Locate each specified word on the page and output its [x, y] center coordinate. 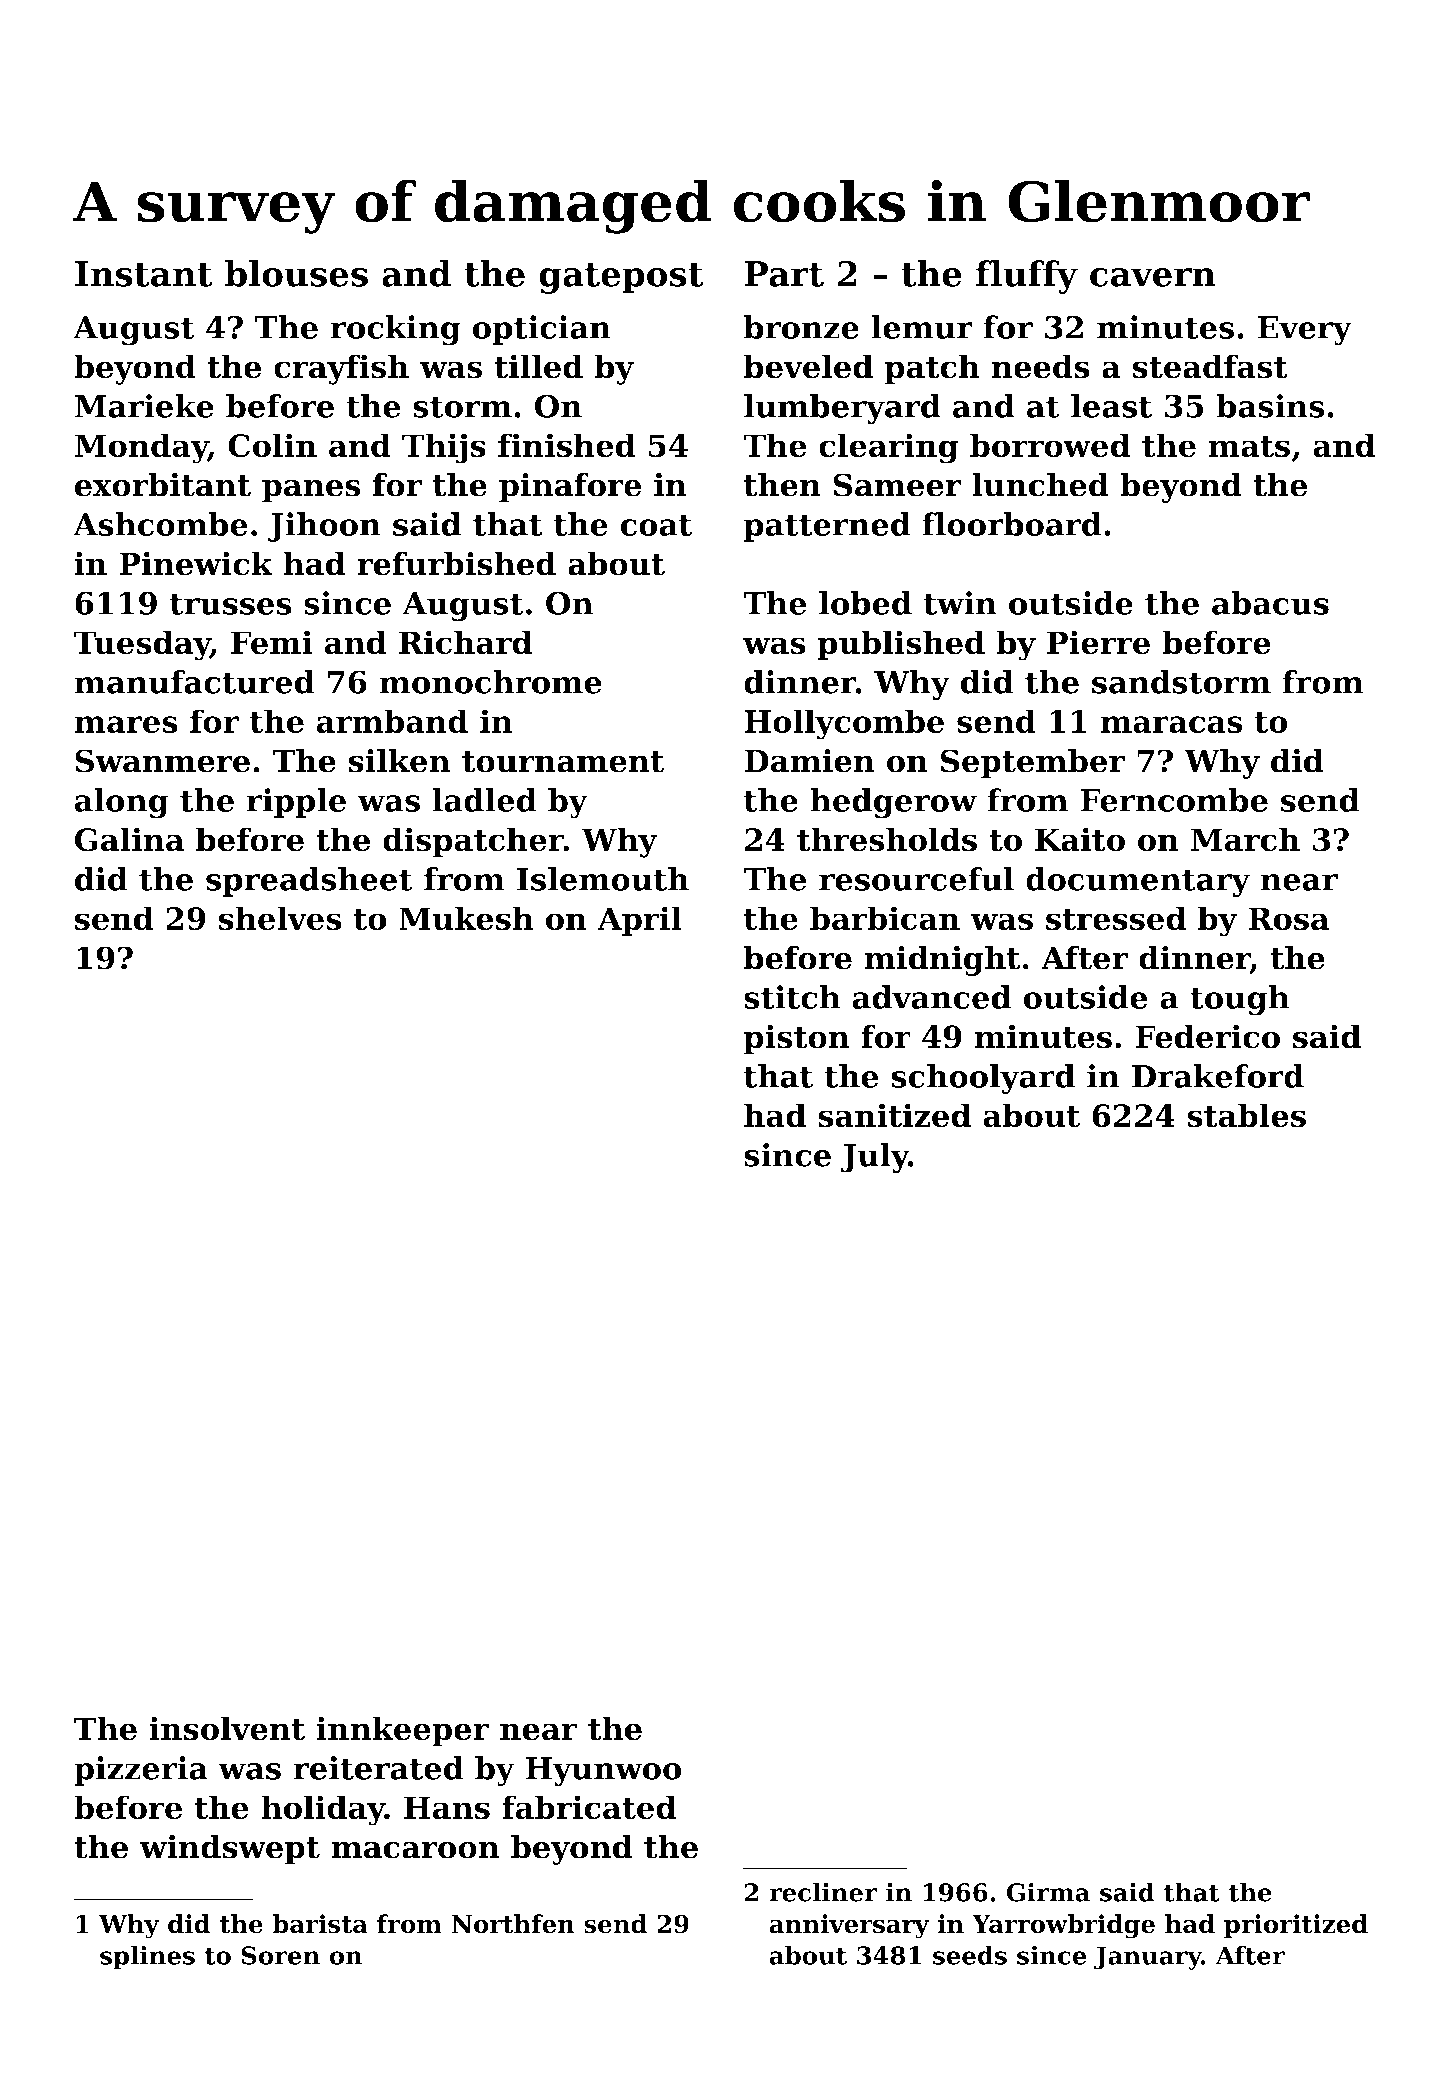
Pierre [1098, 642]
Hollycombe [844, 724]
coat [656, 525]
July [874, 1158]
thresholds [887, 839]
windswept [229, 1850]
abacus [1270, 603]
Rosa [1288, 919]
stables [1246, 1115]
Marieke [144, 406]
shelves [280, 918]
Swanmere [162, 761]
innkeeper [402, 1731]
